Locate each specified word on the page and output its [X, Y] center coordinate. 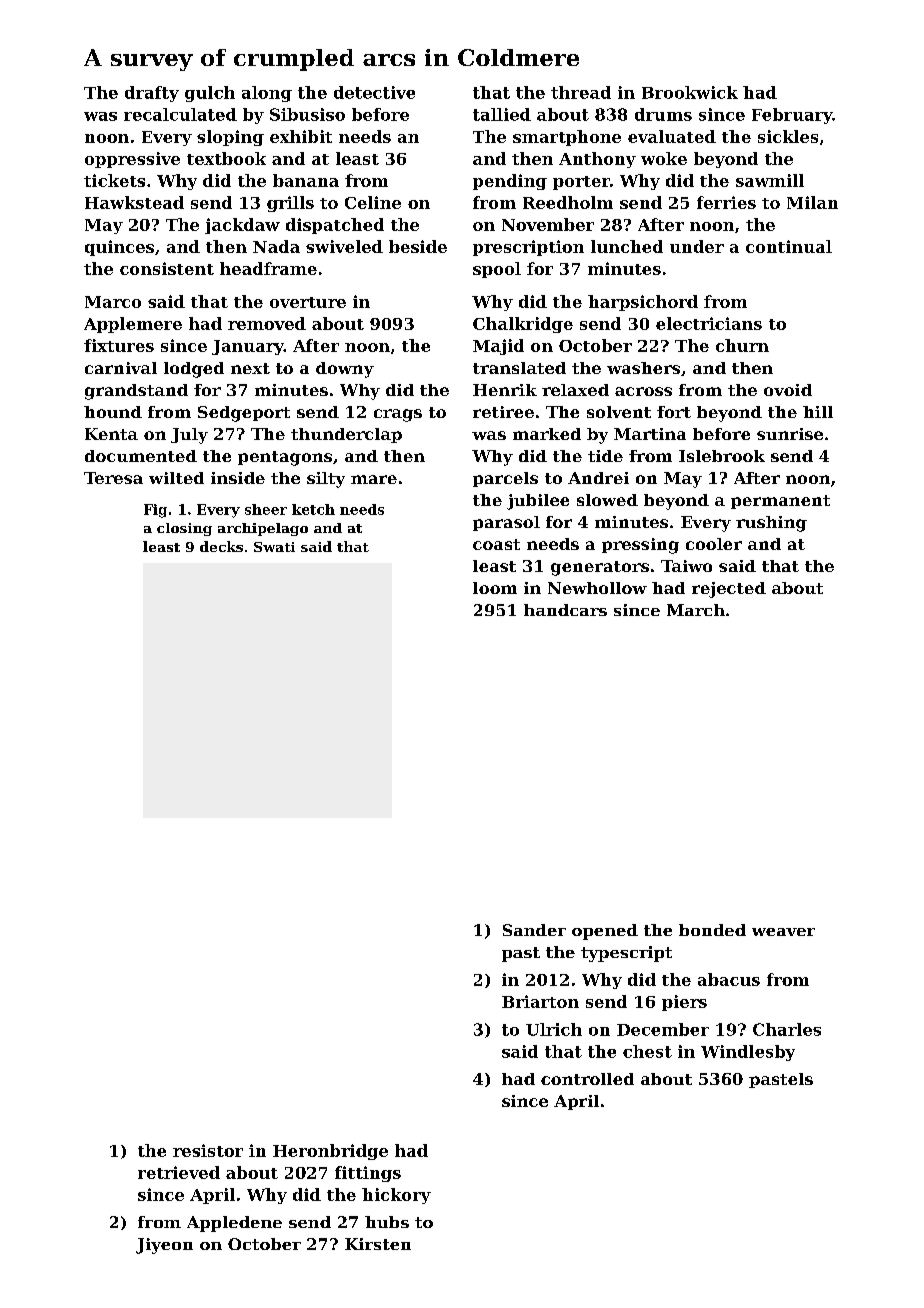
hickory [396, 1196]
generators [600, 568]
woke [664, 158]
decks [221, 546]
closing [184, 529]
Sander [534, 930]
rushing [771, 524]
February [792, 116]
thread [581, 92]
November [548, 224]
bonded [712, 930]
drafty [152, 94]
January [248, 347]
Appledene [234, 1224]
